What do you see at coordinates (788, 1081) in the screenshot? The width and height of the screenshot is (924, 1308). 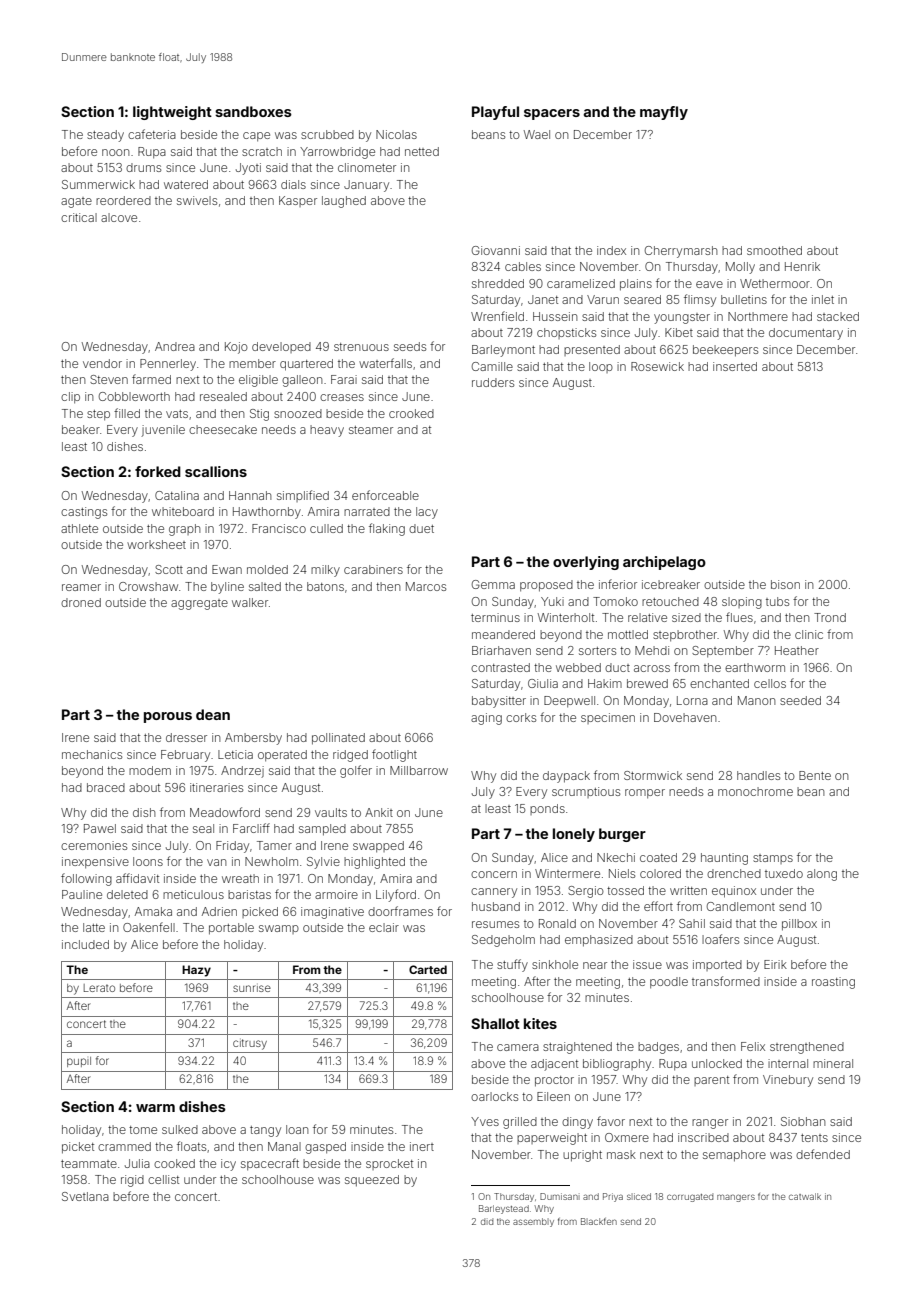 I see `Vinebury` at bounding box center [788, 1081].
